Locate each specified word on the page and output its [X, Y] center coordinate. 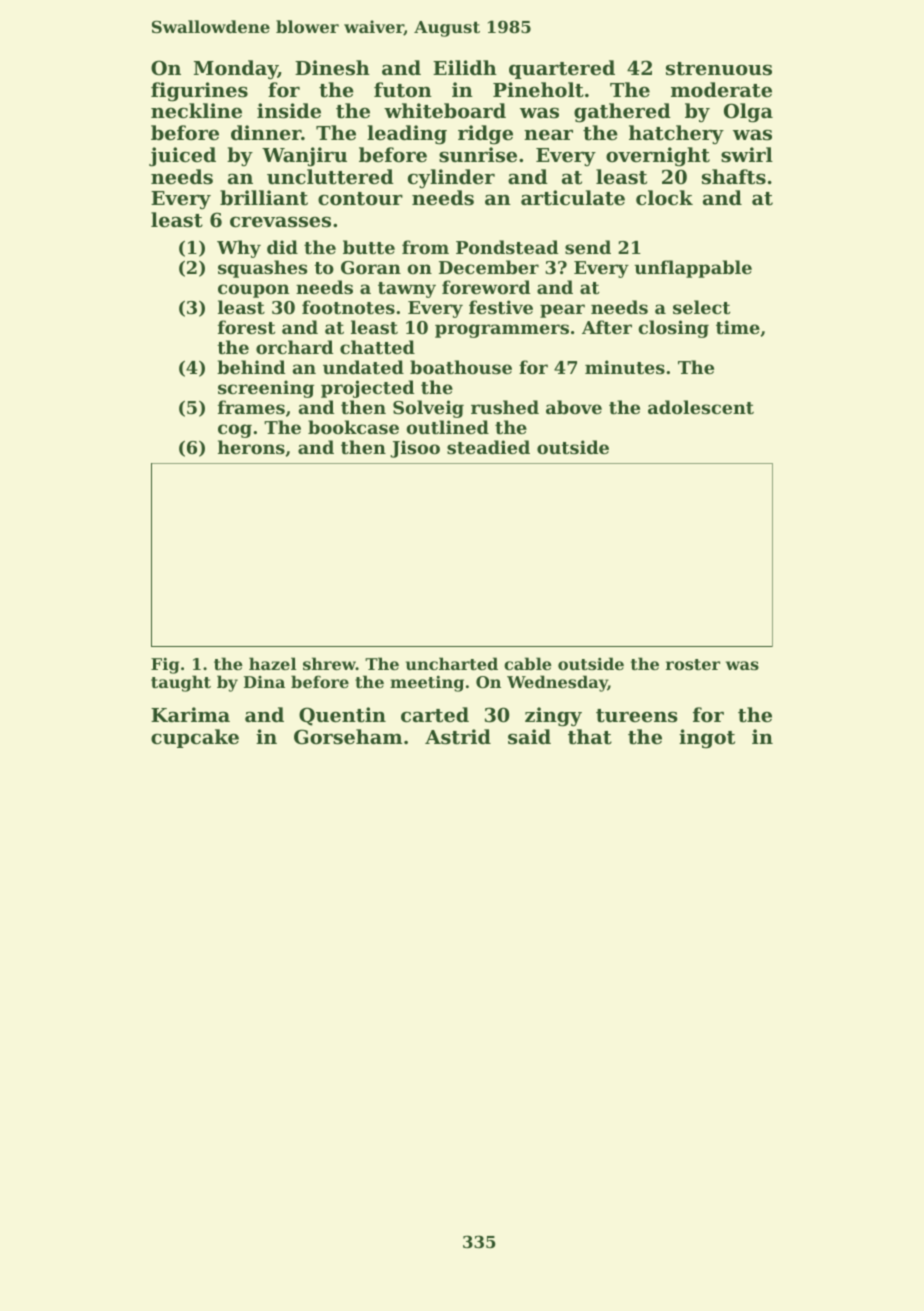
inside [289, 111]
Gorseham [348, 736]
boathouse [461, 367]
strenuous [719, 69]
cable [528, 663]
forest [246, 327]
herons [251, 447]
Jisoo [415, 449]
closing [673, 329]
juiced [182, 157]
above [574, 407]
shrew [329, 663]
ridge [485, 135]
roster [693, 664]
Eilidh [465, 67]
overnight [658, 157]
